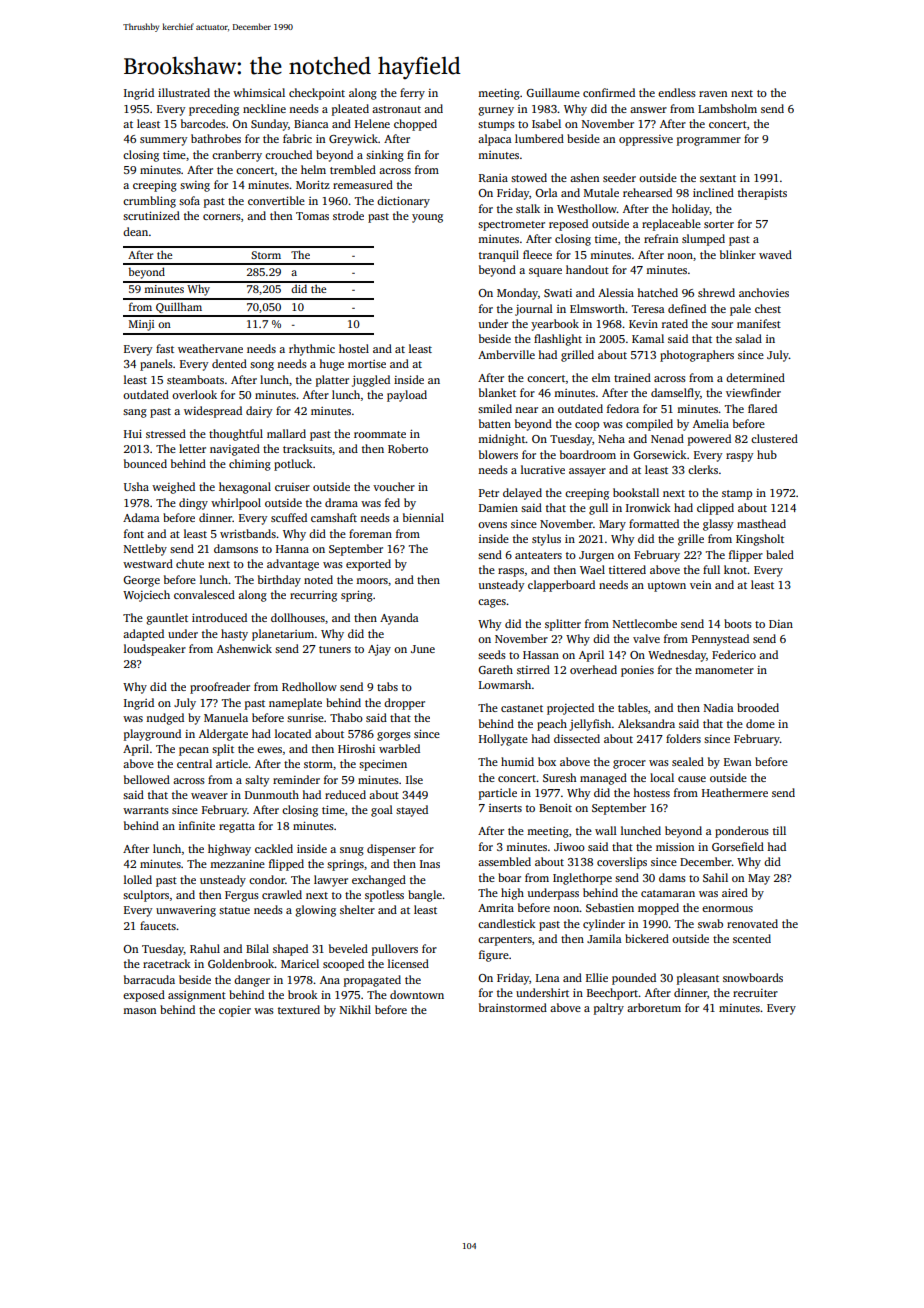  I want to click on endless, so click(677, 92).
